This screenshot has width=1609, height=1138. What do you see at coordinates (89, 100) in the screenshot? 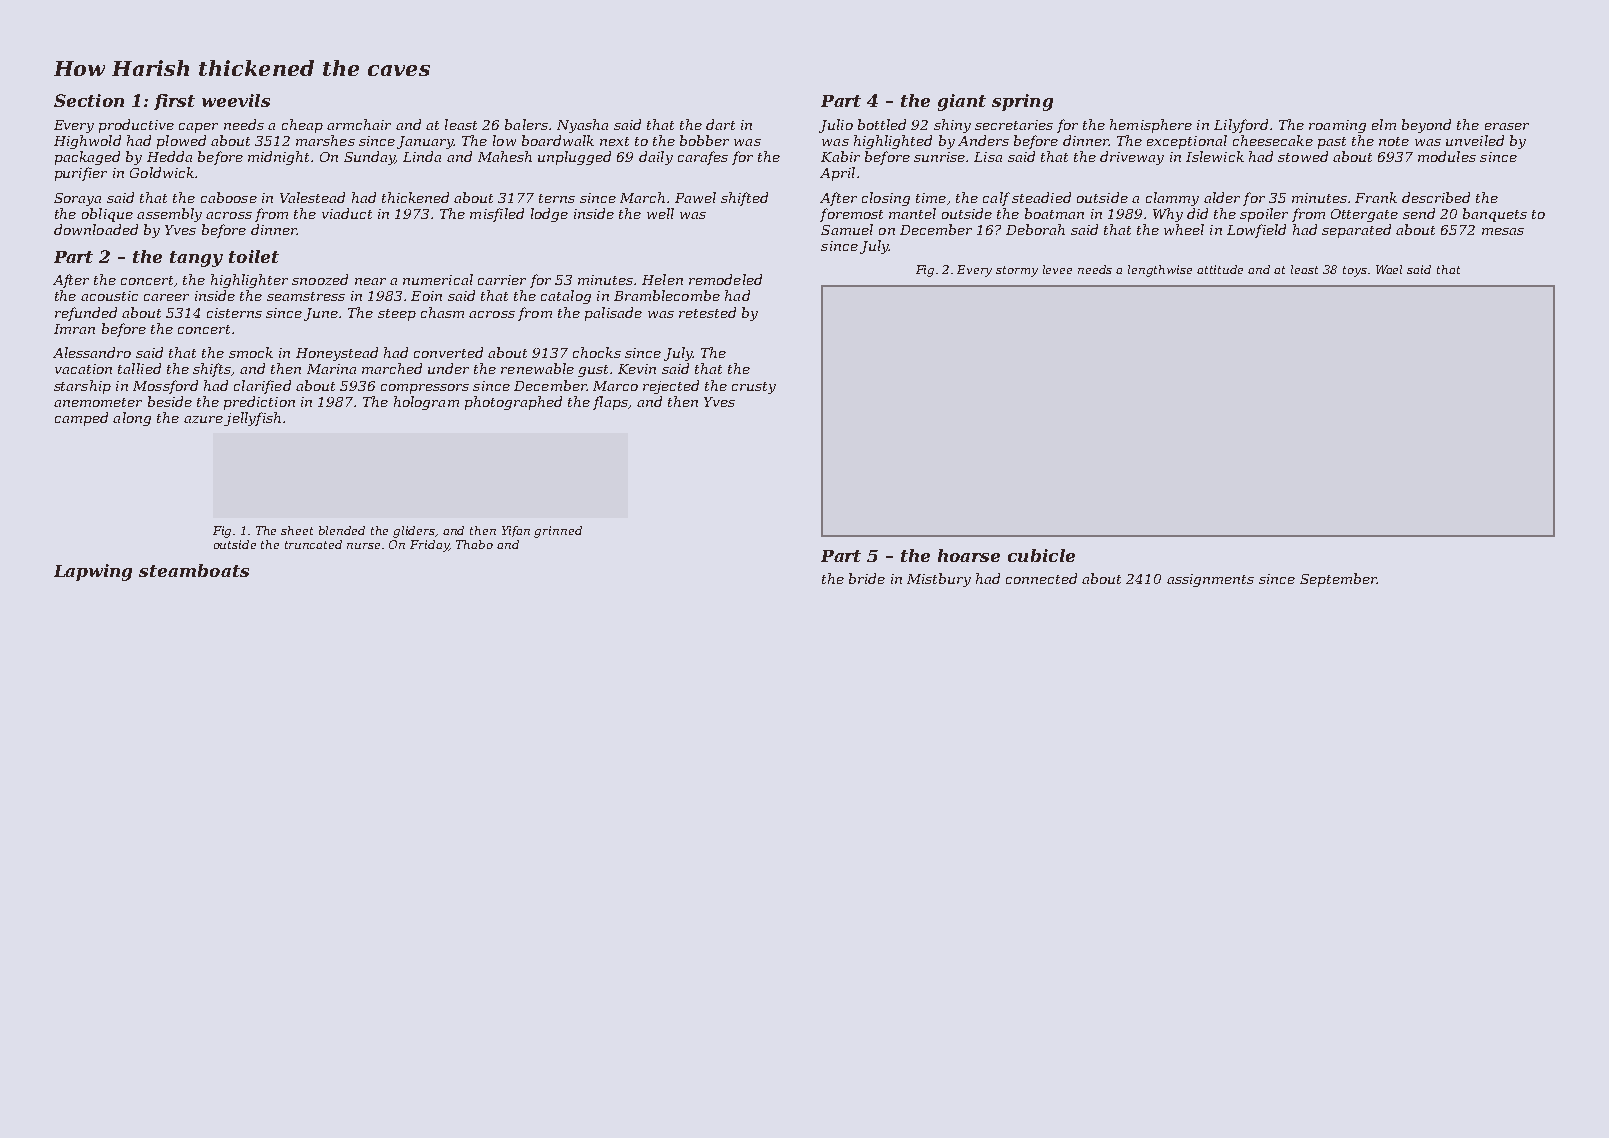
I see `Section` at bounding box center [89, 100].
